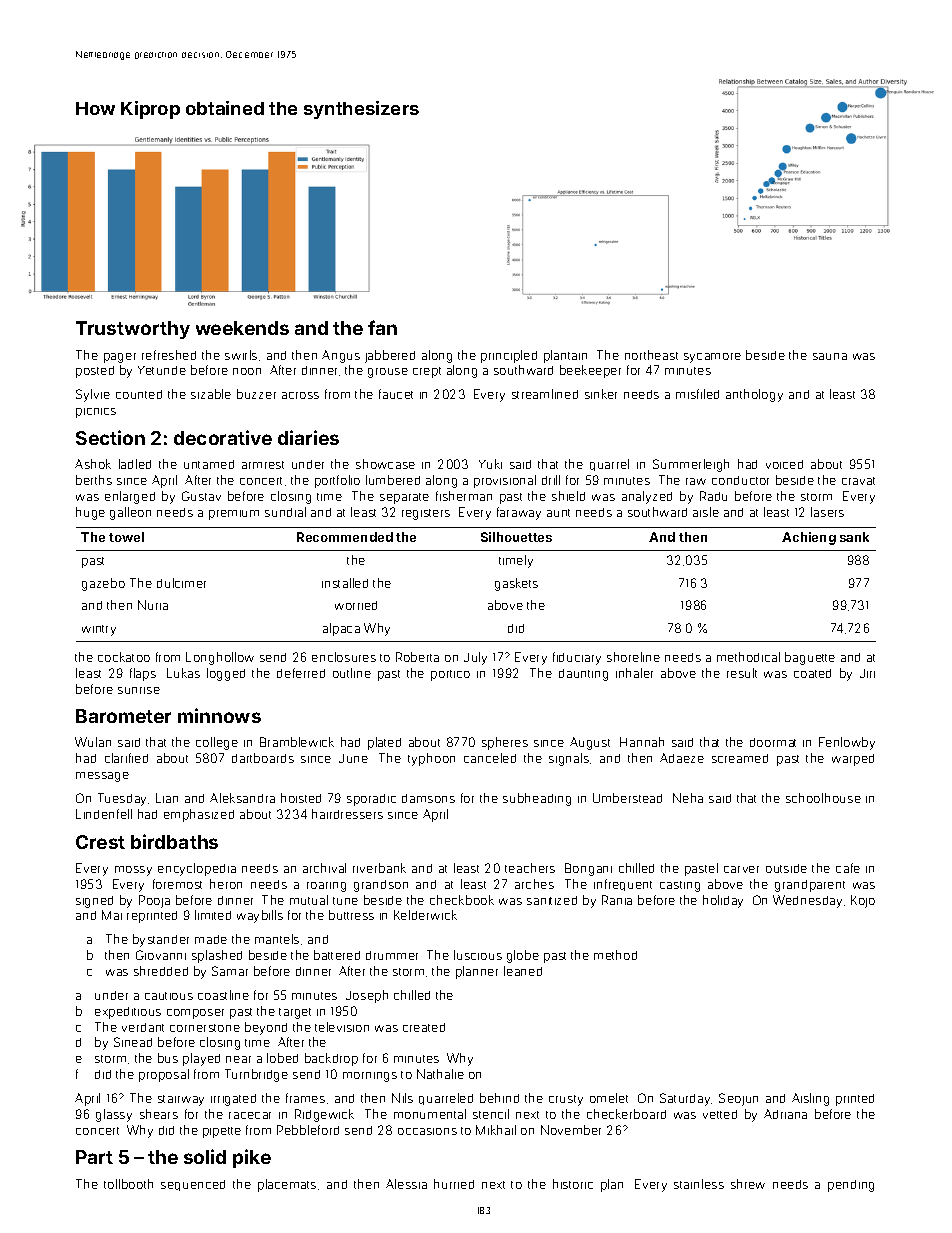 This screenshot has width=952, height=1233. I want to click on shredded, so click(161, 971).
